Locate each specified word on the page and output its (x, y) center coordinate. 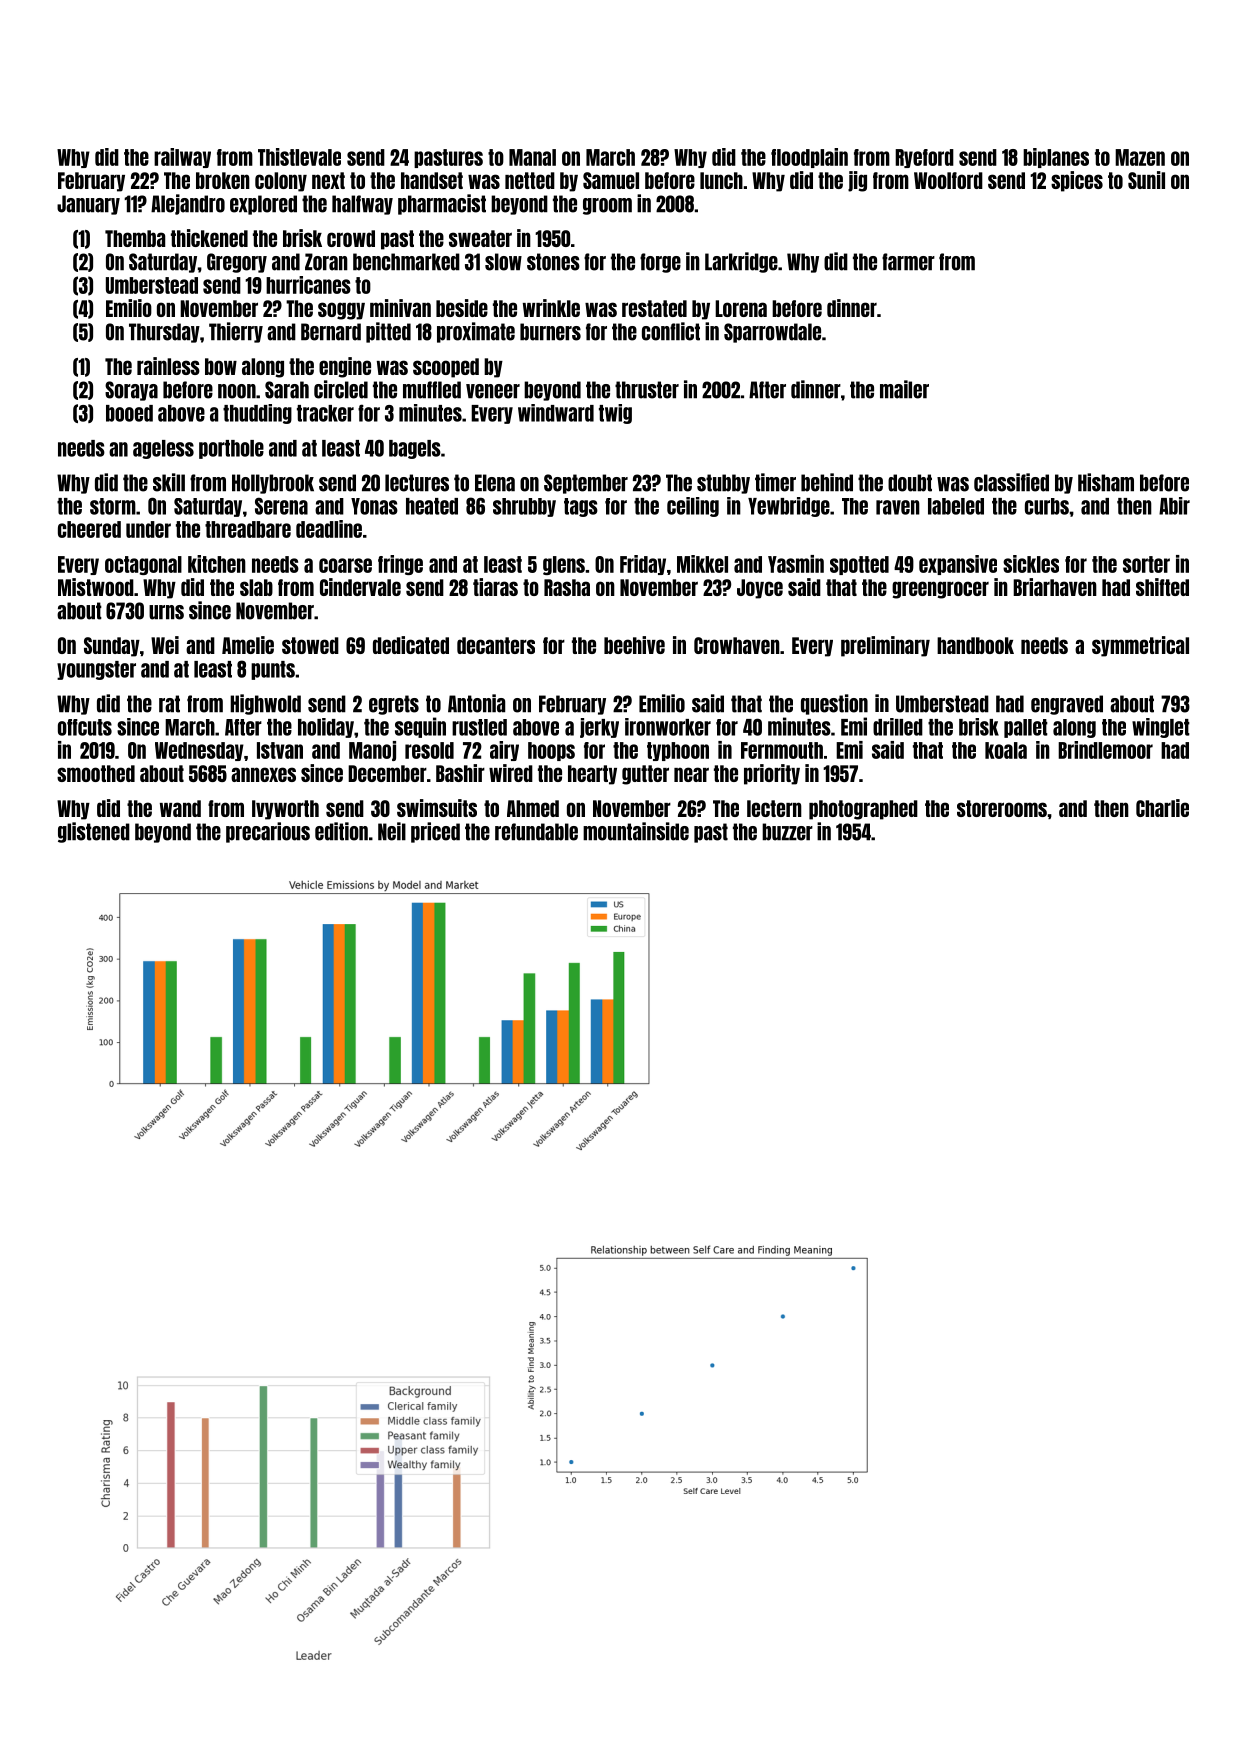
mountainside (636, 831)
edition (341, 831)
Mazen (1140, 157)
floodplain (809, 158)
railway (182, 158)
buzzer (787, 832)
